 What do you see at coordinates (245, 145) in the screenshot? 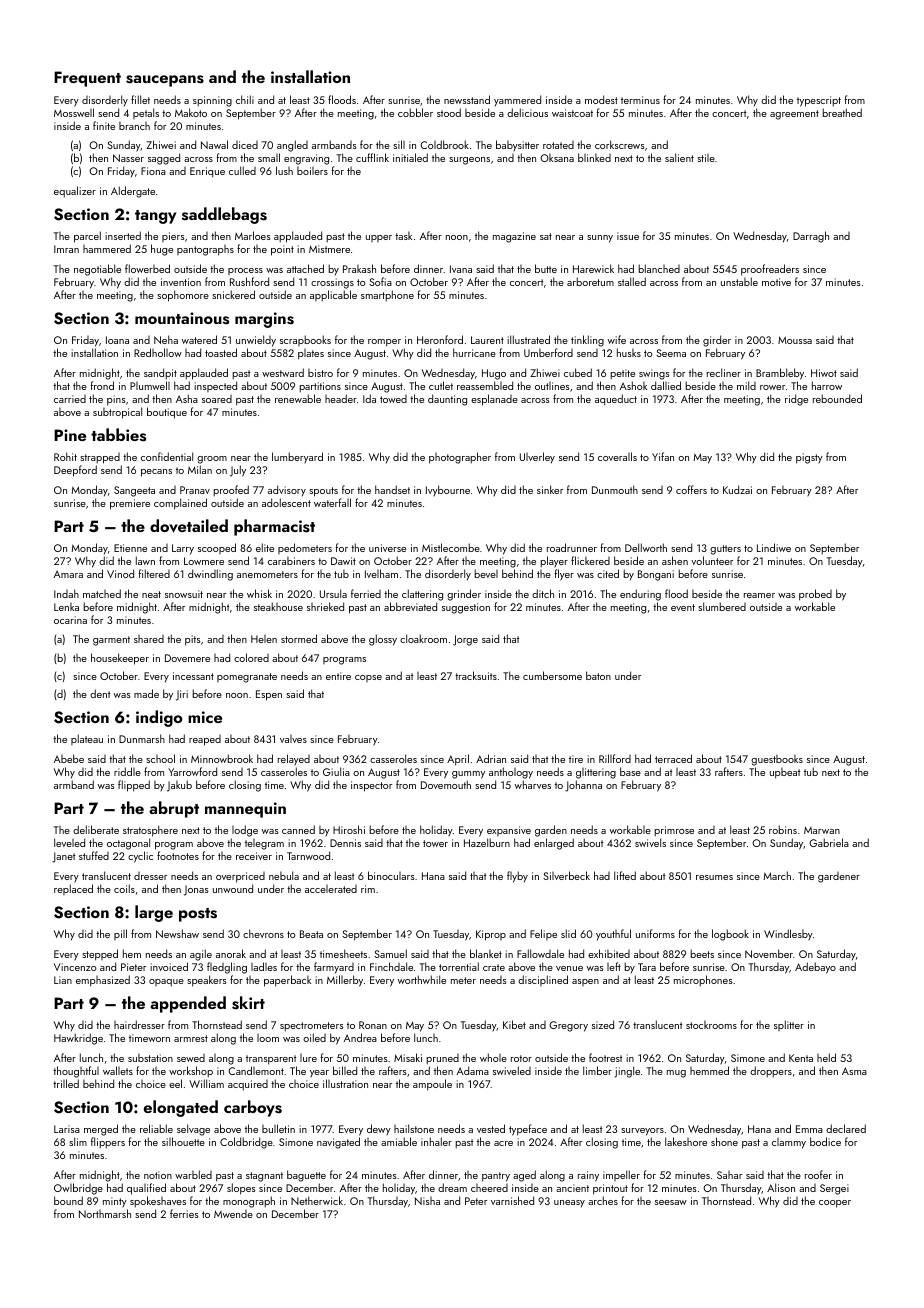
I see `diced` at bounding box center [245, 145].
